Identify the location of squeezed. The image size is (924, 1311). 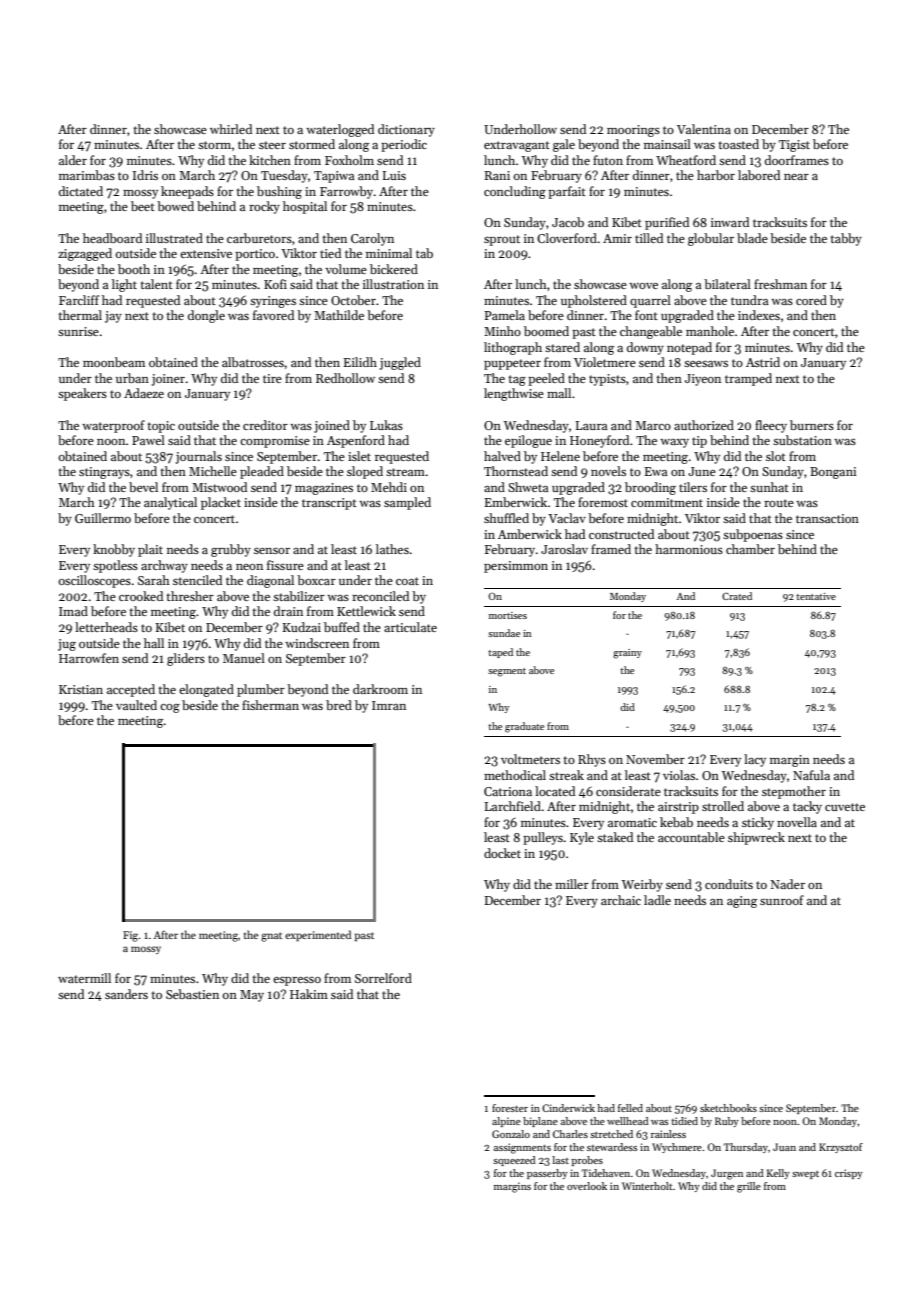
(514, 1161).
